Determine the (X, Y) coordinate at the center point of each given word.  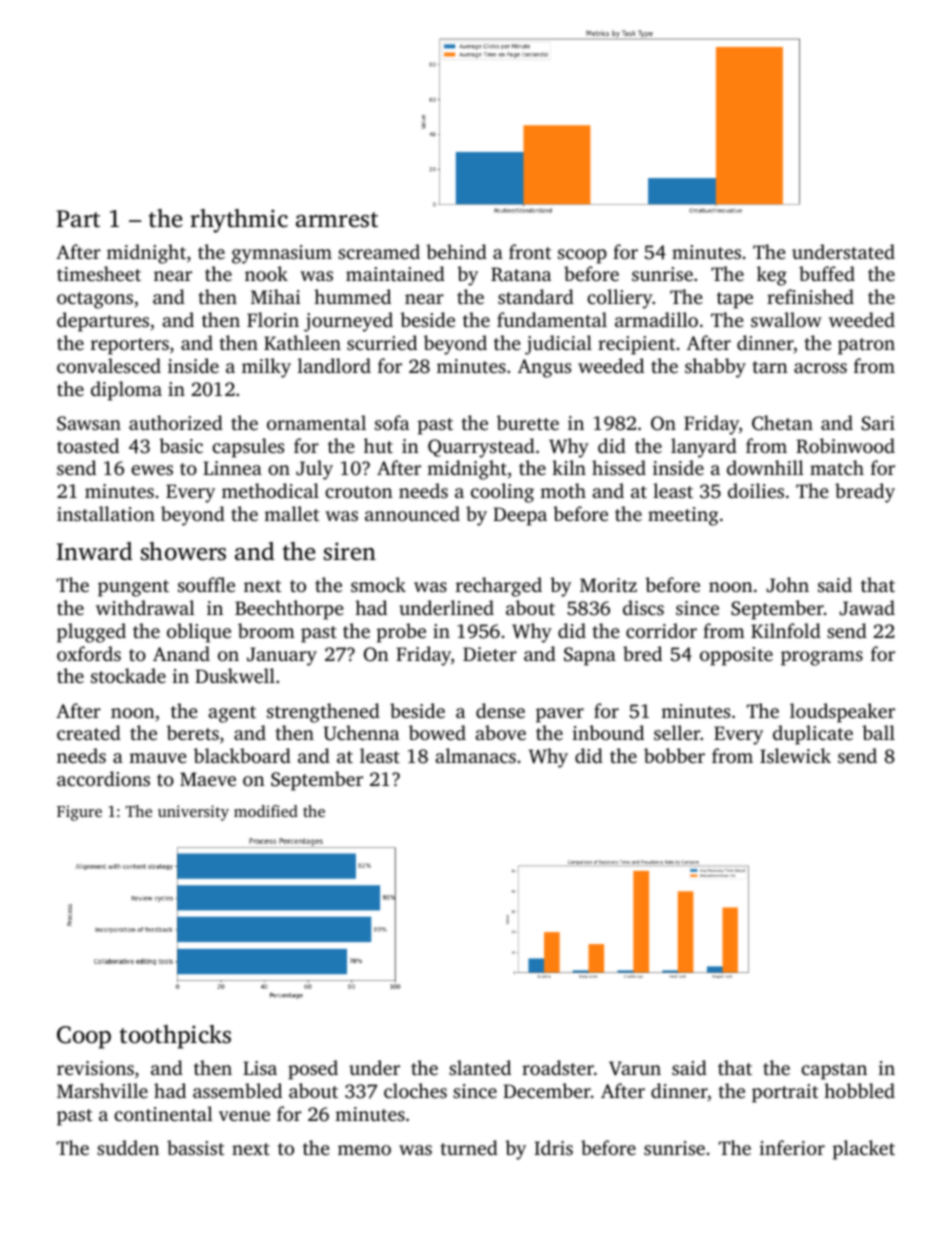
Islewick (795, 755)
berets (193, 732)
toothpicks (175, 1037)
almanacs (475, 755)
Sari (878, 423)
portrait (785, 1093)
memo (364, 1150)
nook (266, 273)
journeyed (348, 322)
